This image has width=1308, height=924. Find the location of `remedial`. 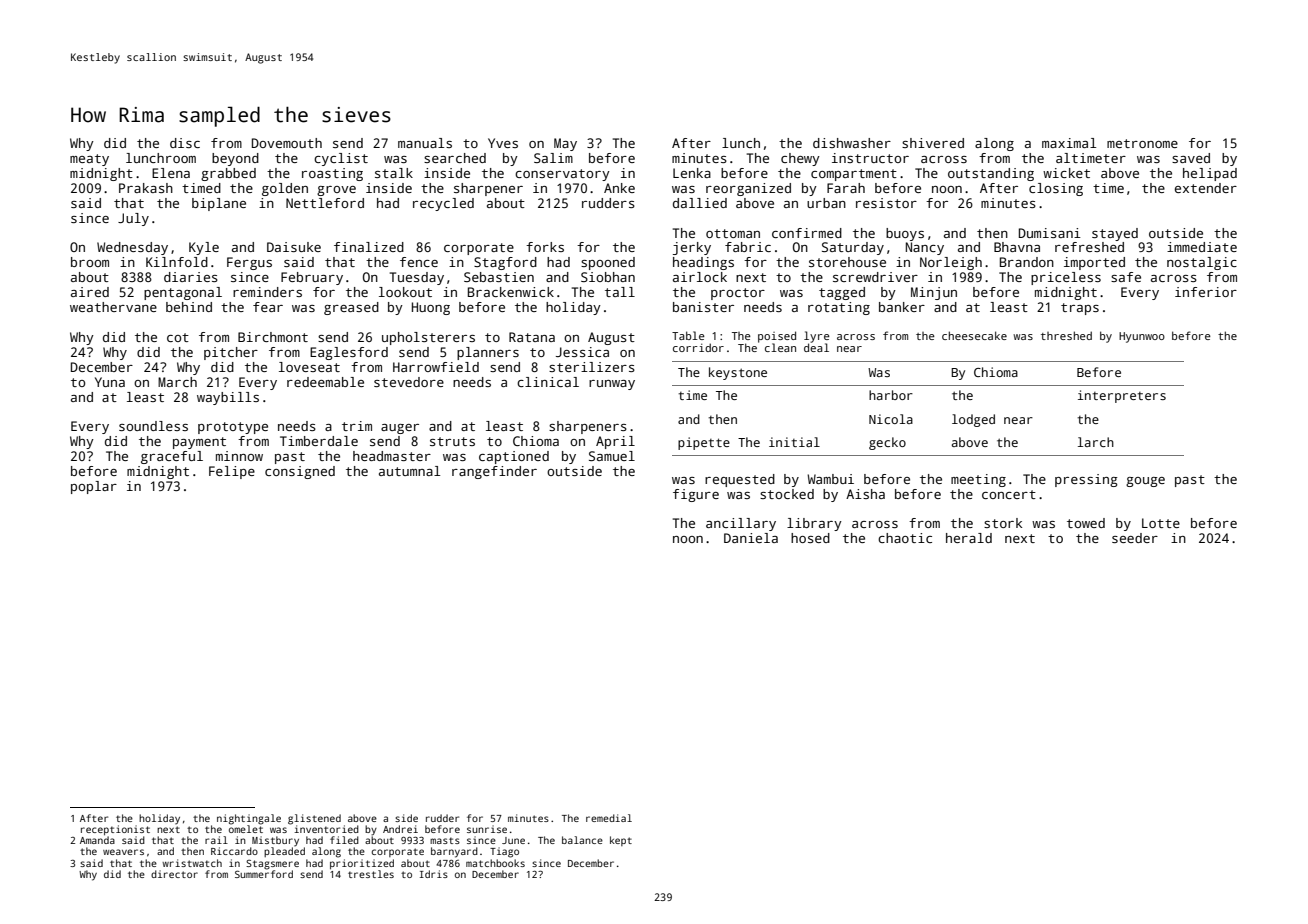

remedial is located at coordinates (609, 818).
